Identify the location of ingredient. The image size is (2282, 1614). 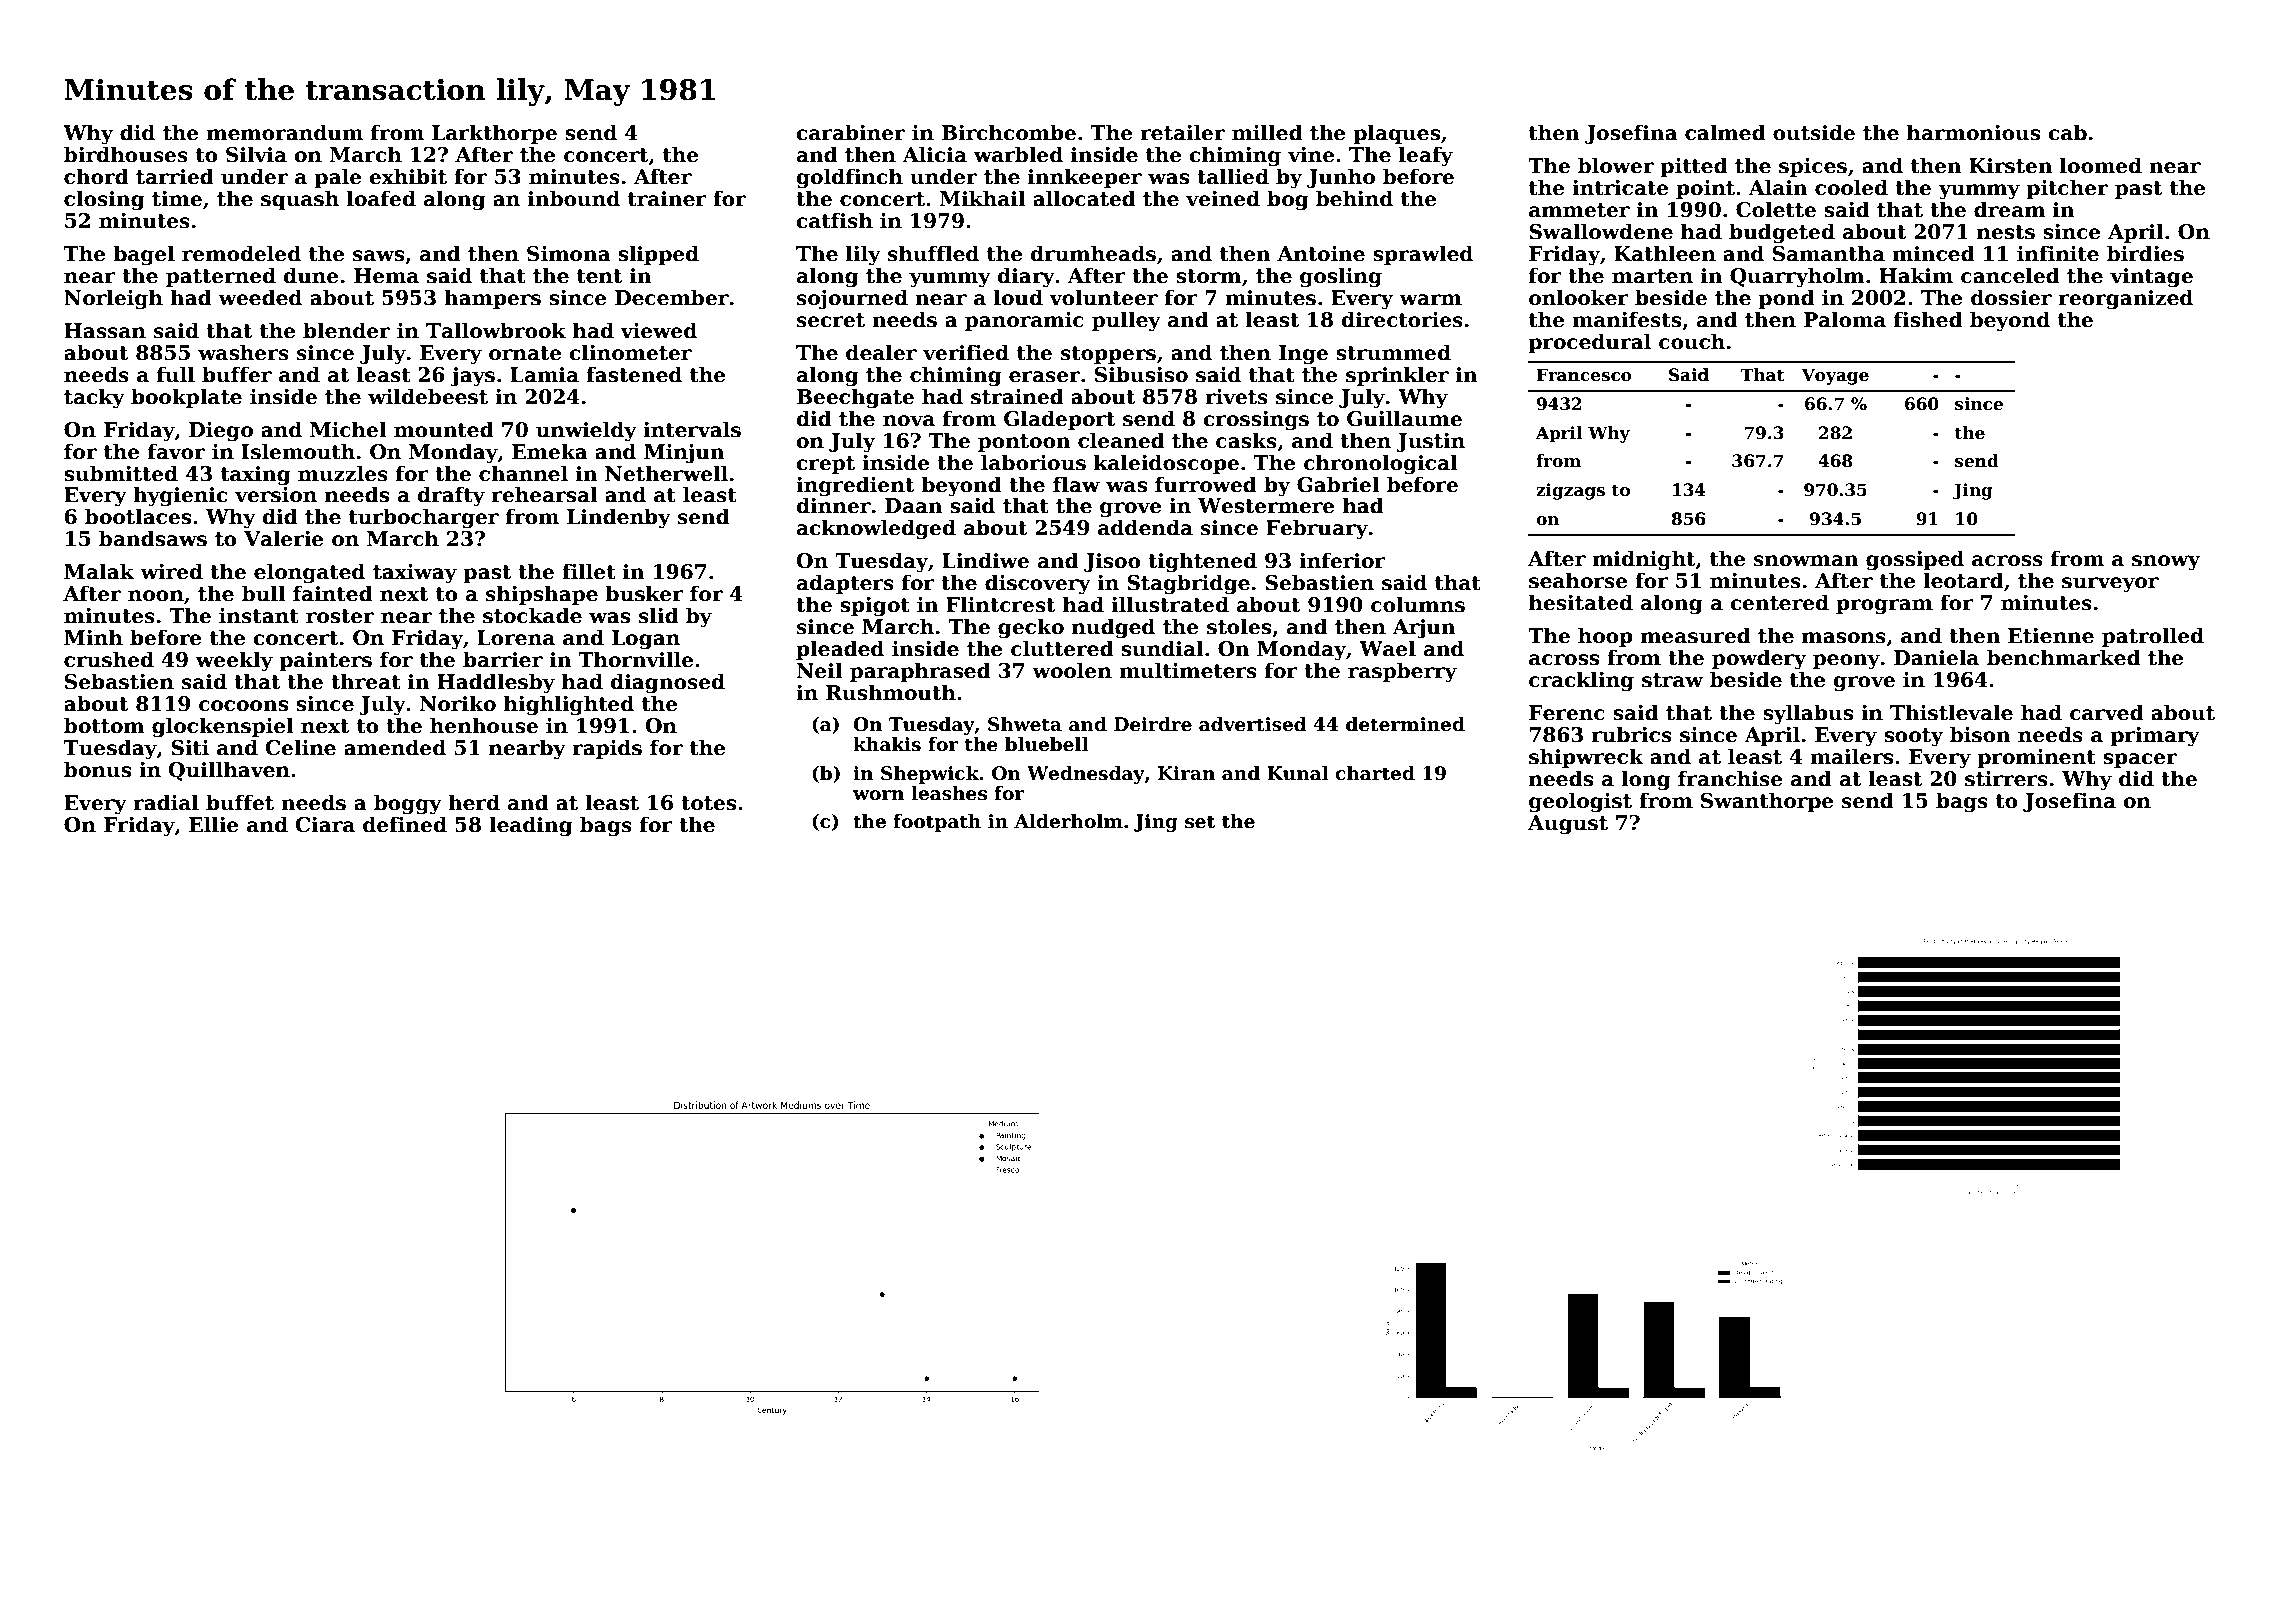
(855, 486).
